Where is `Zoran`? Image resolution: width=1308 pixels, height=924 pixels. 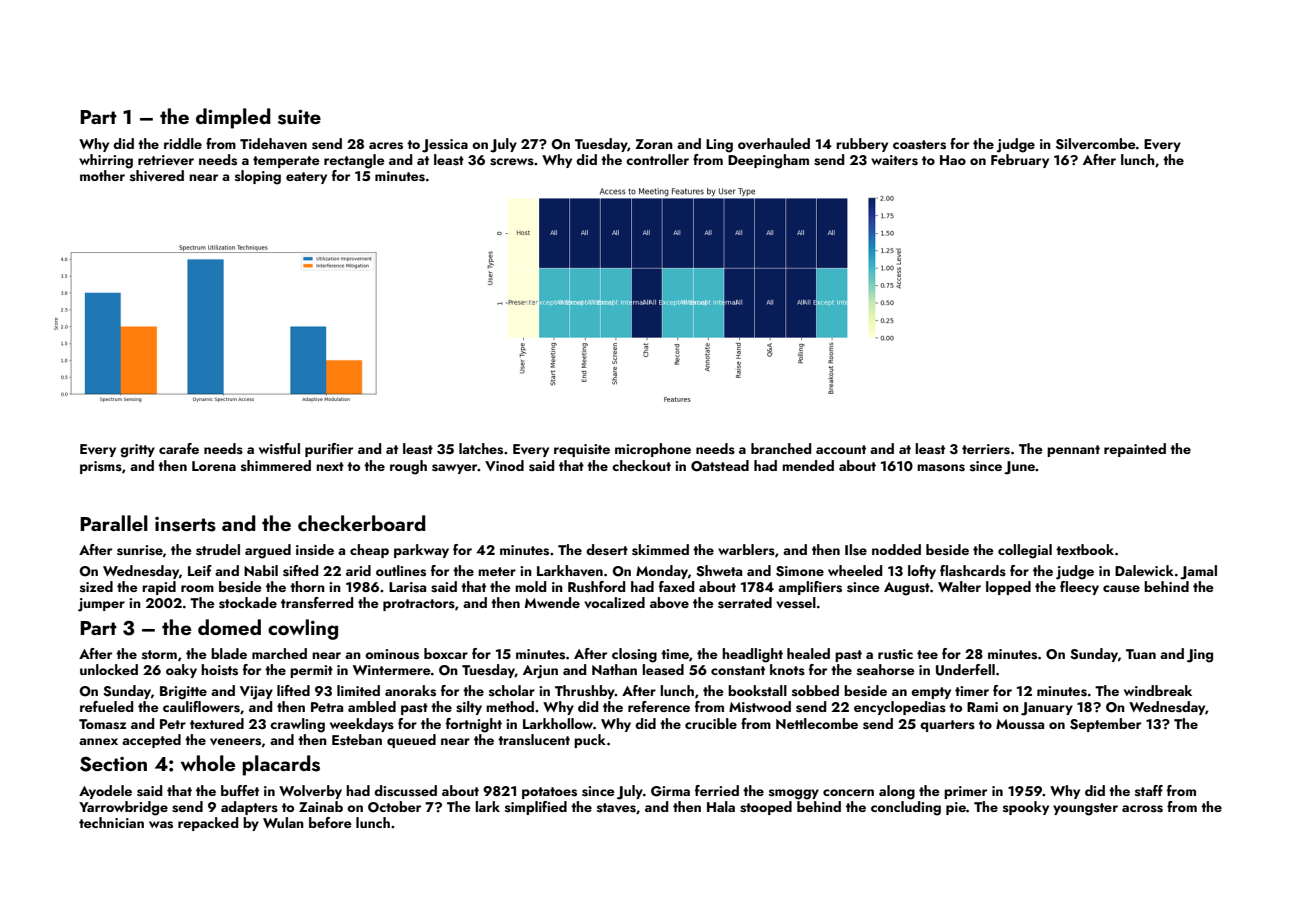
Zoran is located at coordinates (654, 144).
